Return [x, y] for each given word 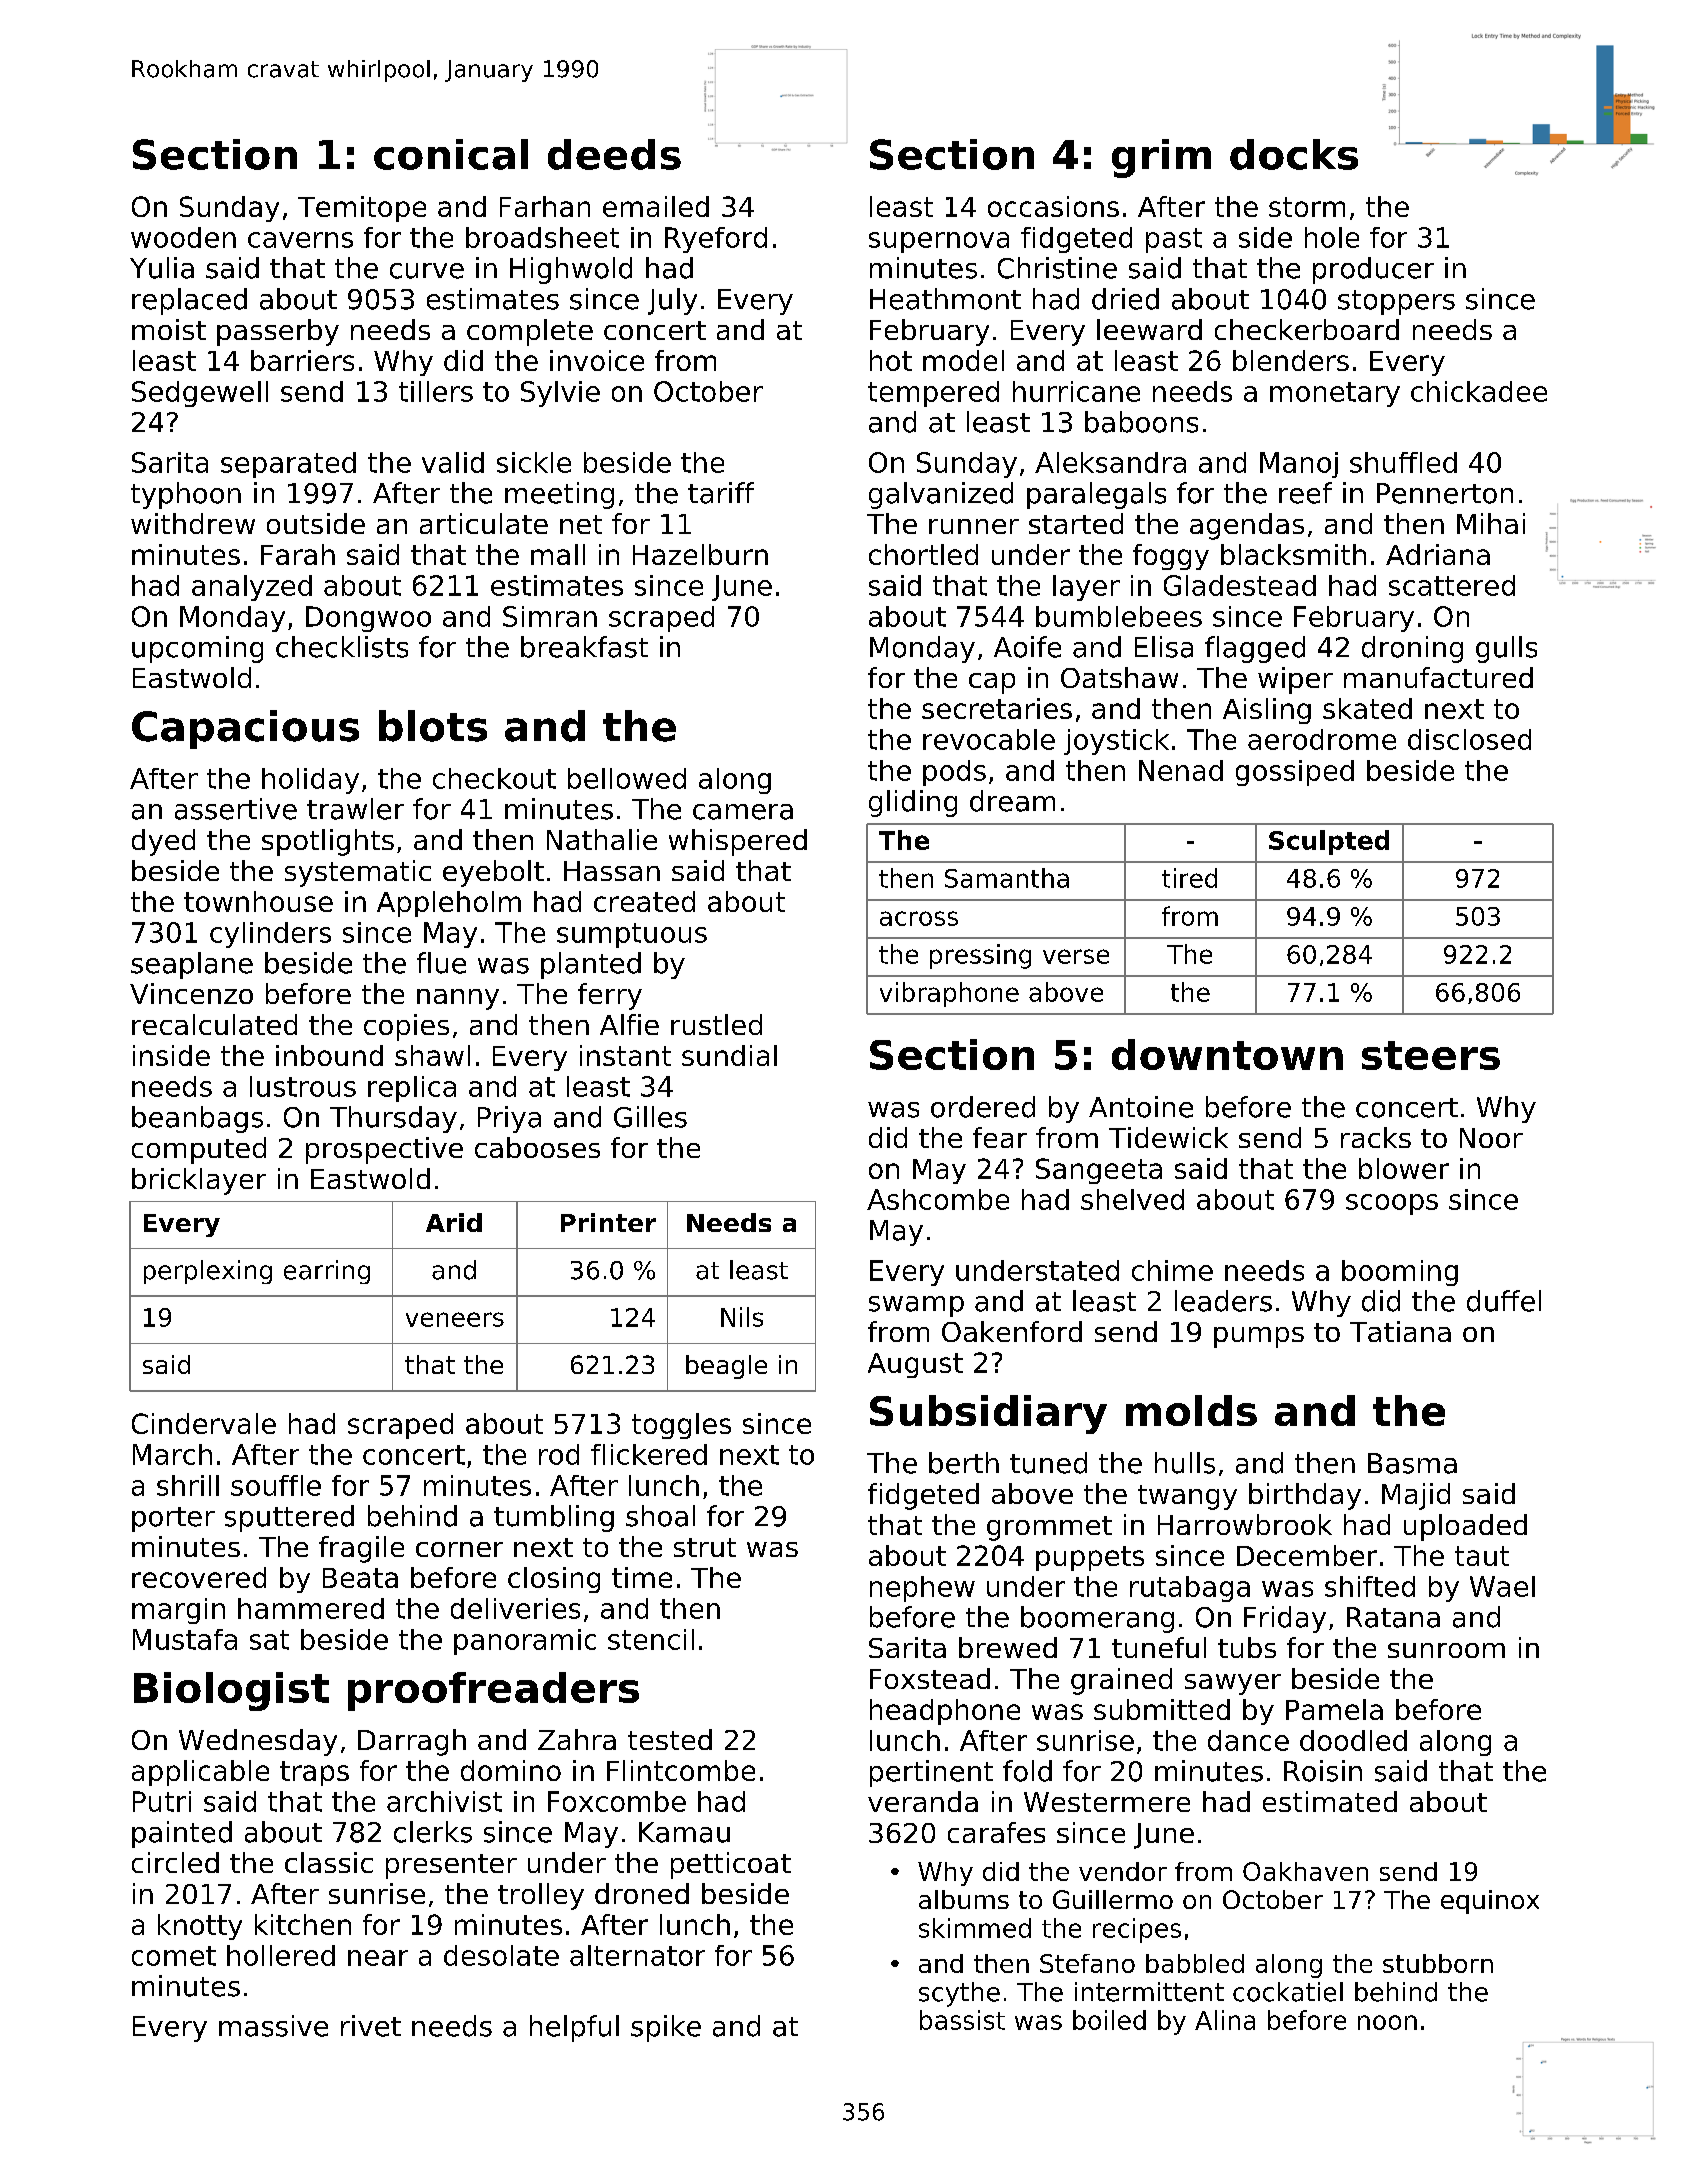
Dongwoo [368, 619]
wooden [183, 237]
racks [1376, 1137]
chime [1172, 1270]
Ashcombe [938, 1199]
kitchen [303, 1924]
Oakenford [1012, 1331]
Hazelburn [700, 554]
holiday [310, 781]
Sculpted [1329, 842]
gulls [1506, 649]
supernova [939, 242]
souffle [276, 1485]
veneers [455, 1319]
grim [1161, 158]
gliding [913, 803]
